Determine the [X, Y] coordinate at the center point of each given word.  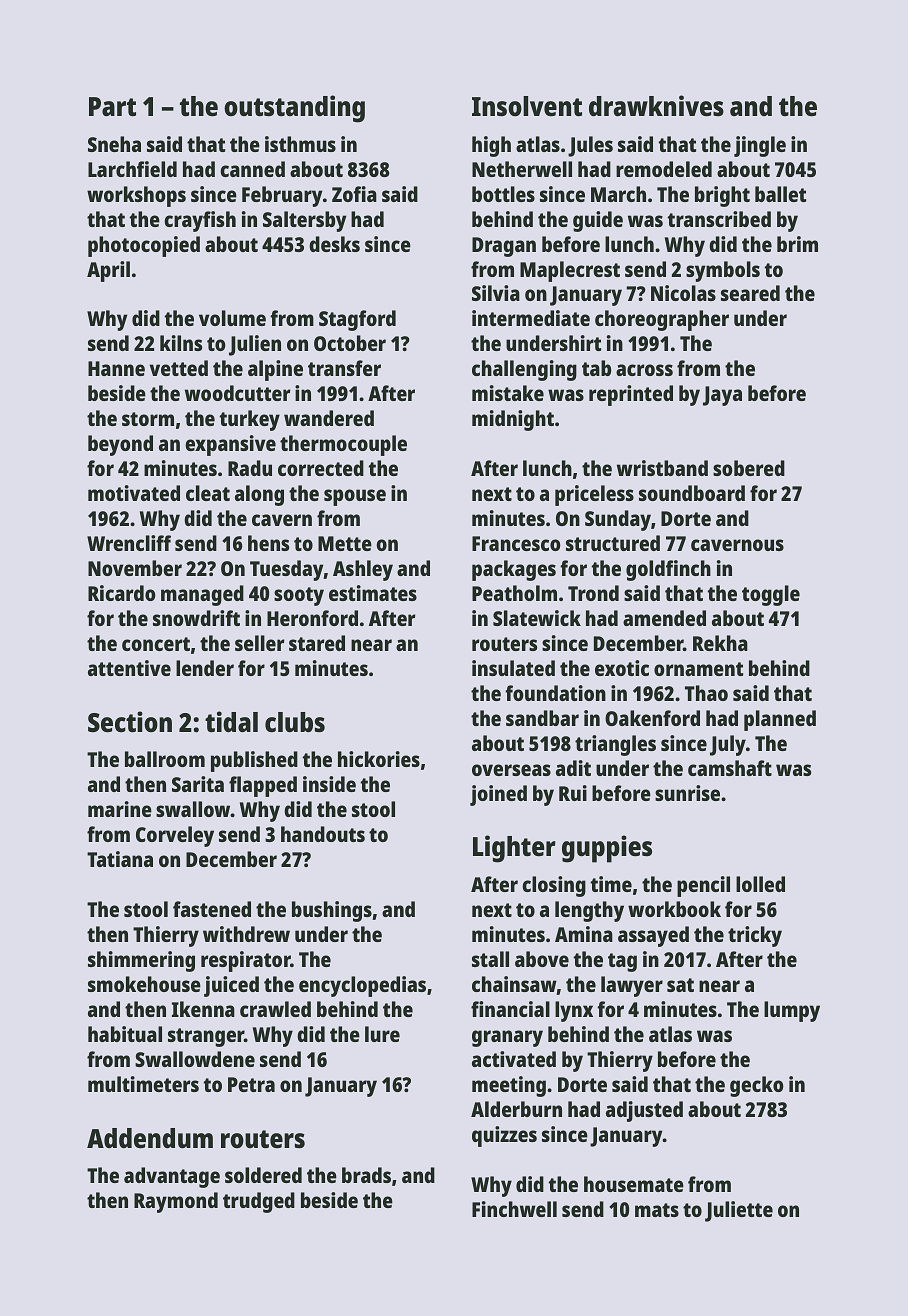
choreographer [662, 320]
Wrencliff [129, 543]
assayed [653, 936]
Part [112, 106]
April [108, 271]
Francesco [516, 543]
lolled [760, 884]
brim [797, 244]
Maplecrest [570, 271]
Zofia [354, 194]
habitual [125, 1034]
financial [510, 1009]
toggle [771, 595]
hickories [379, 759]
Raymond [176, 1202]
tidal [231, 721]
